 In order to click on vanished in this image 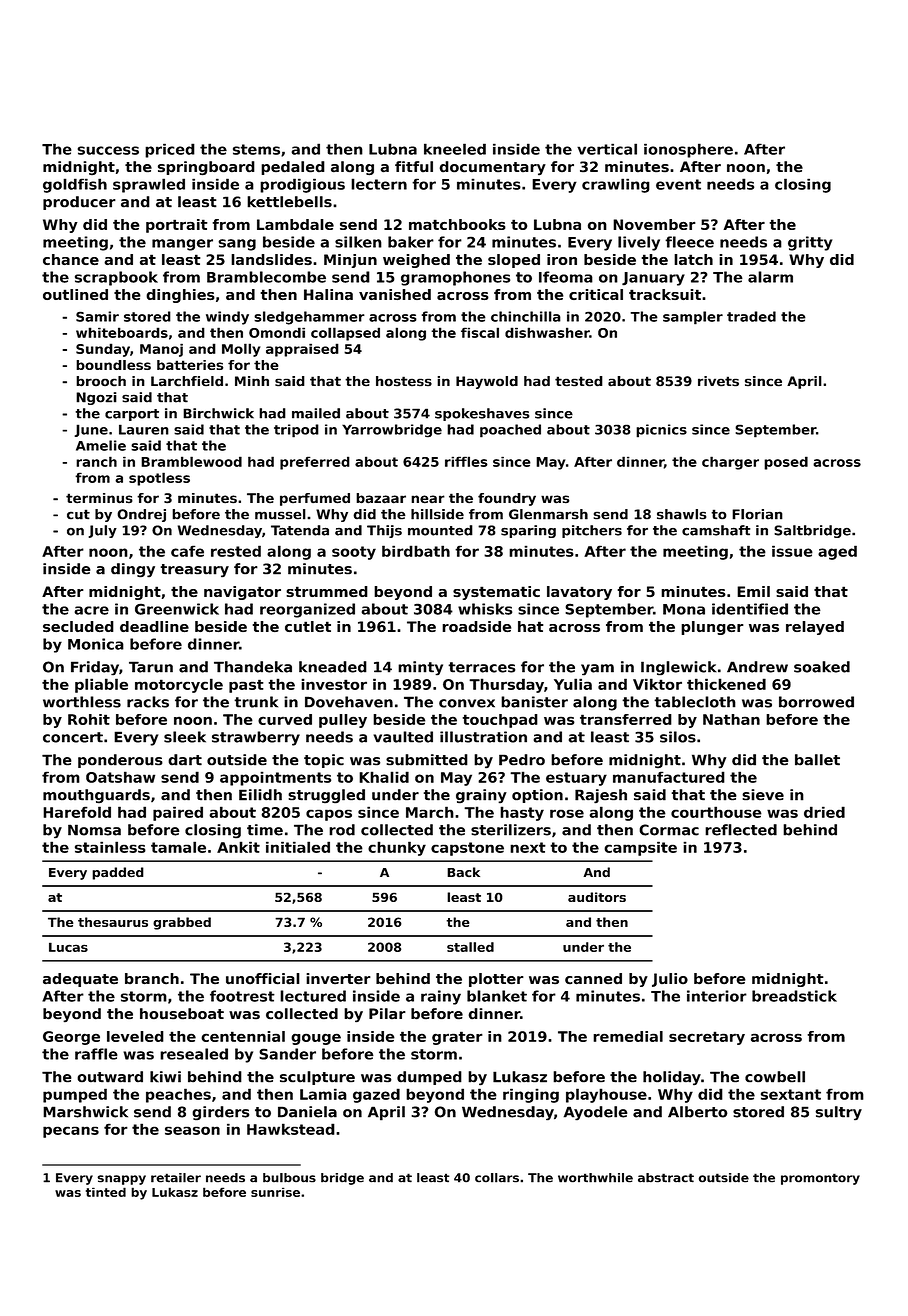, I will do `click(395, 294)`.
